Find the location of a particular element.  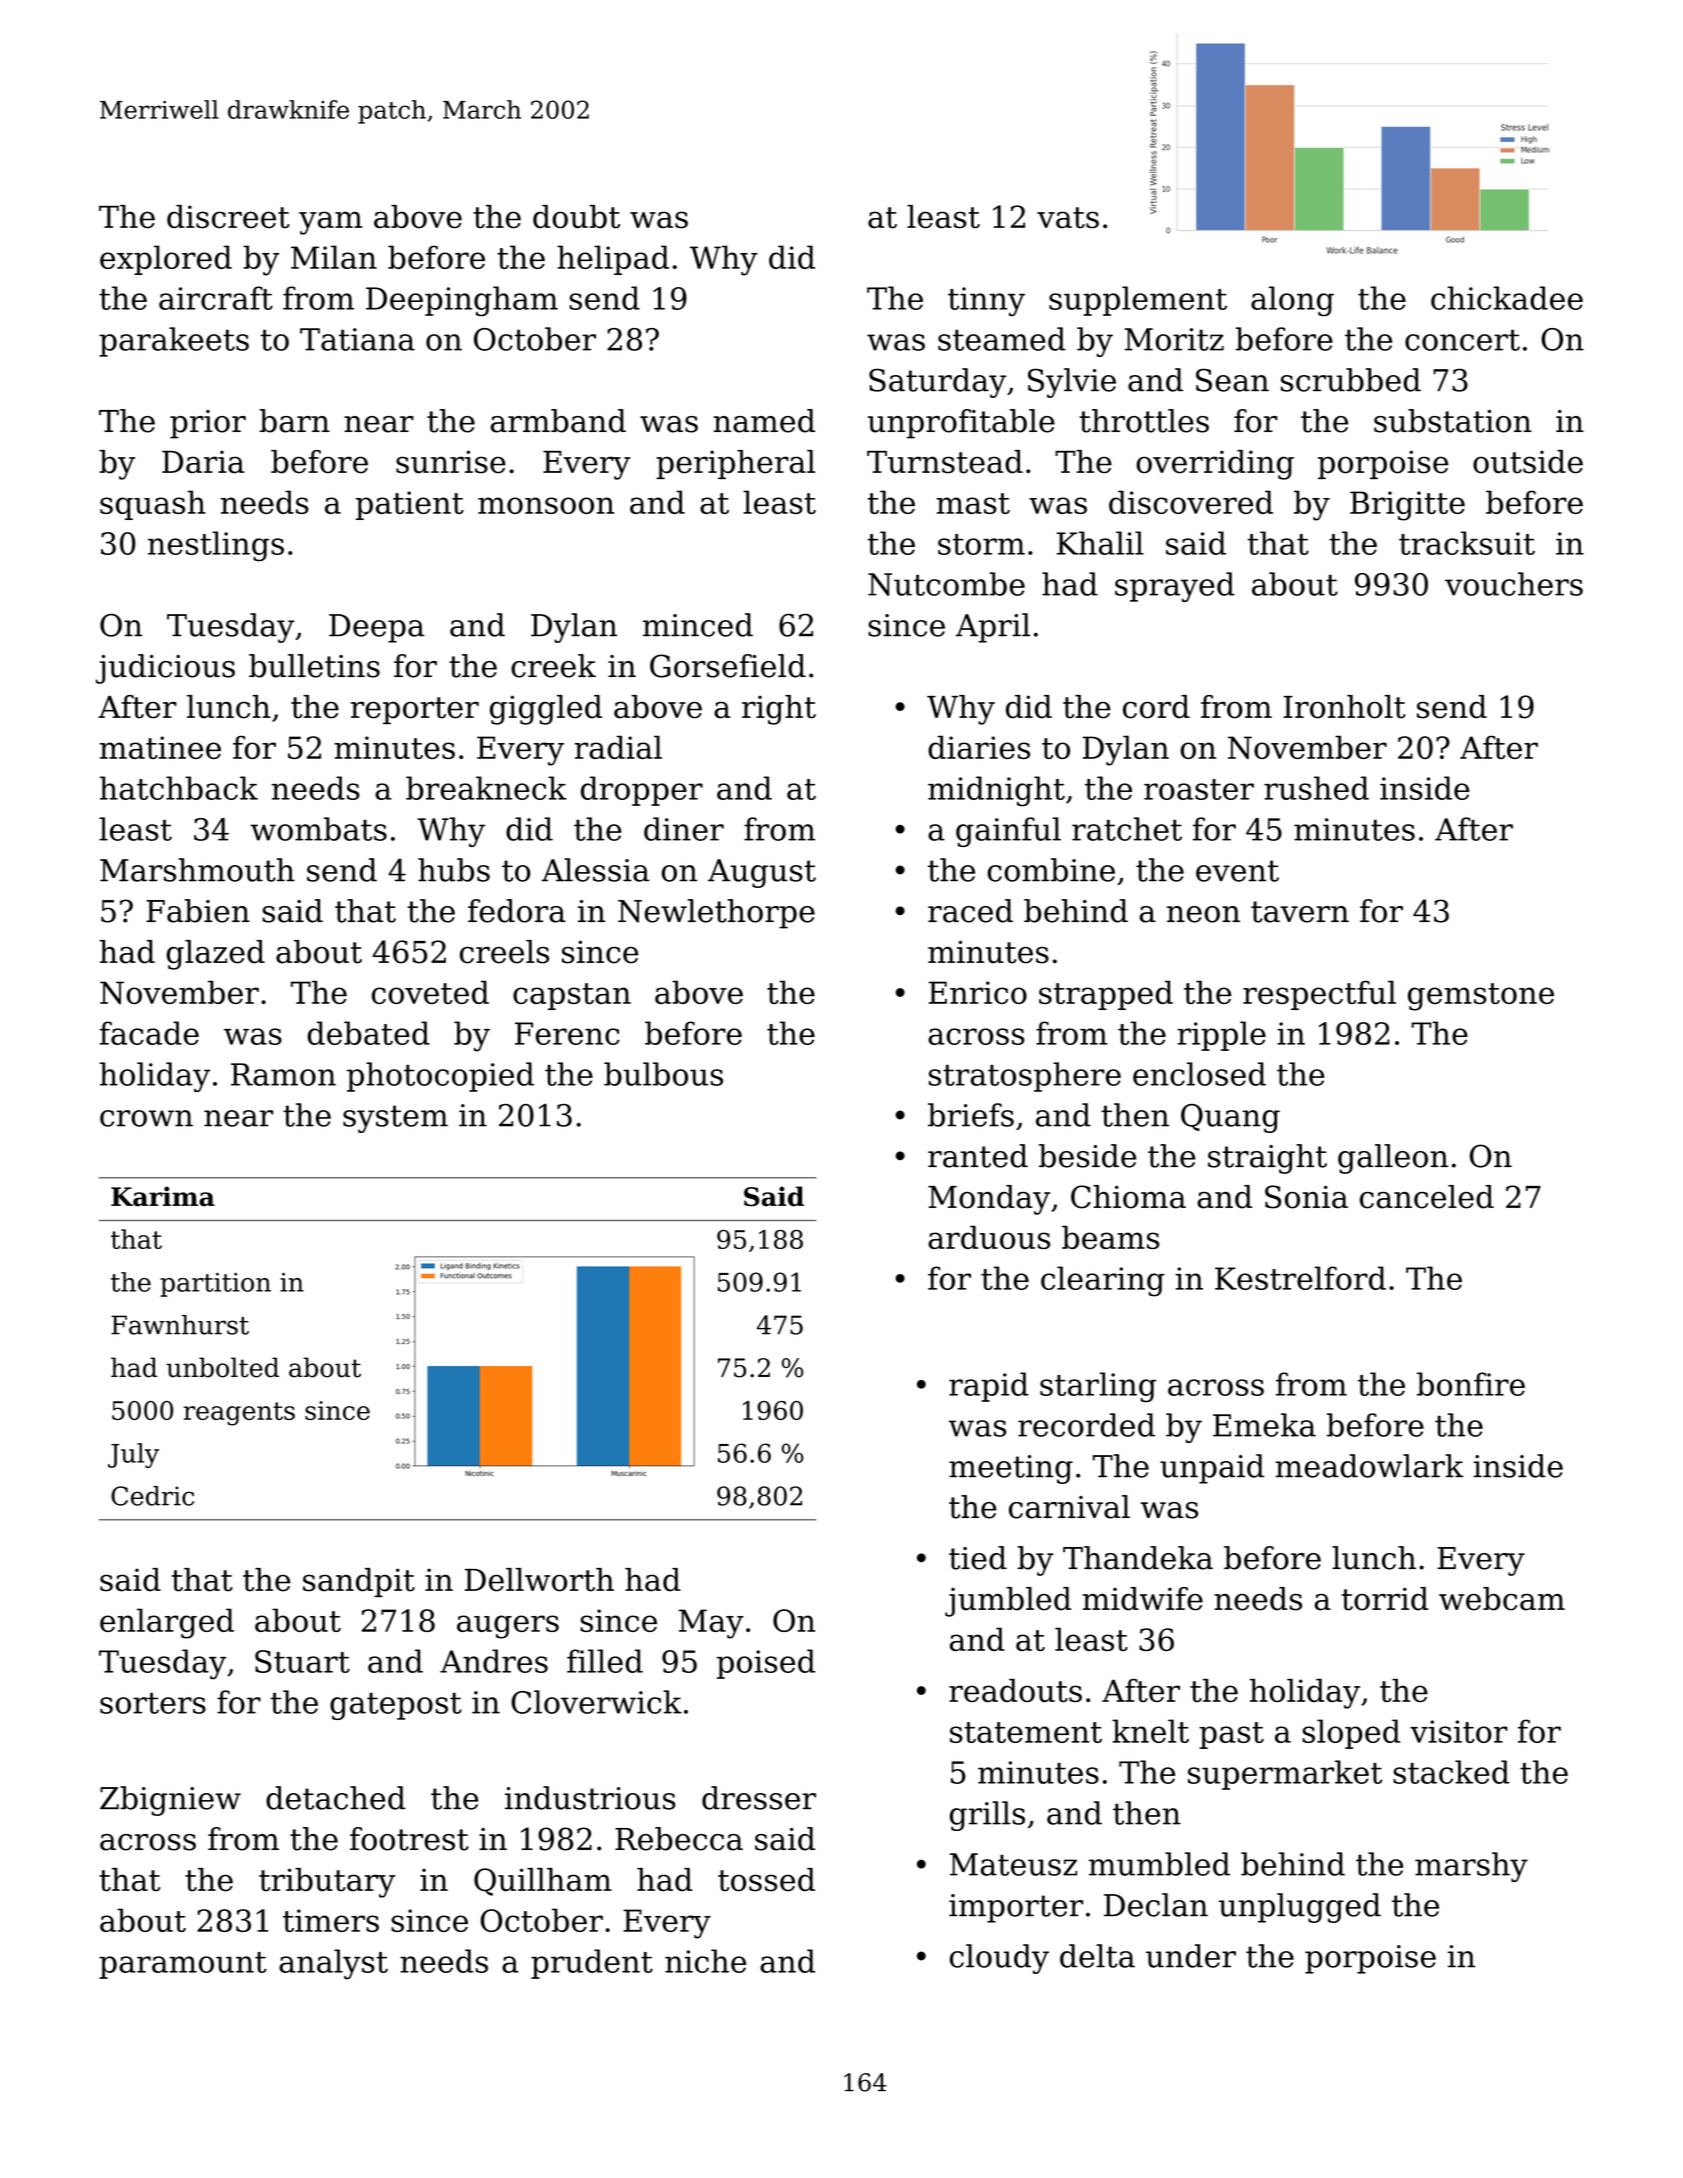

named is located at coordinates (764, 421).
